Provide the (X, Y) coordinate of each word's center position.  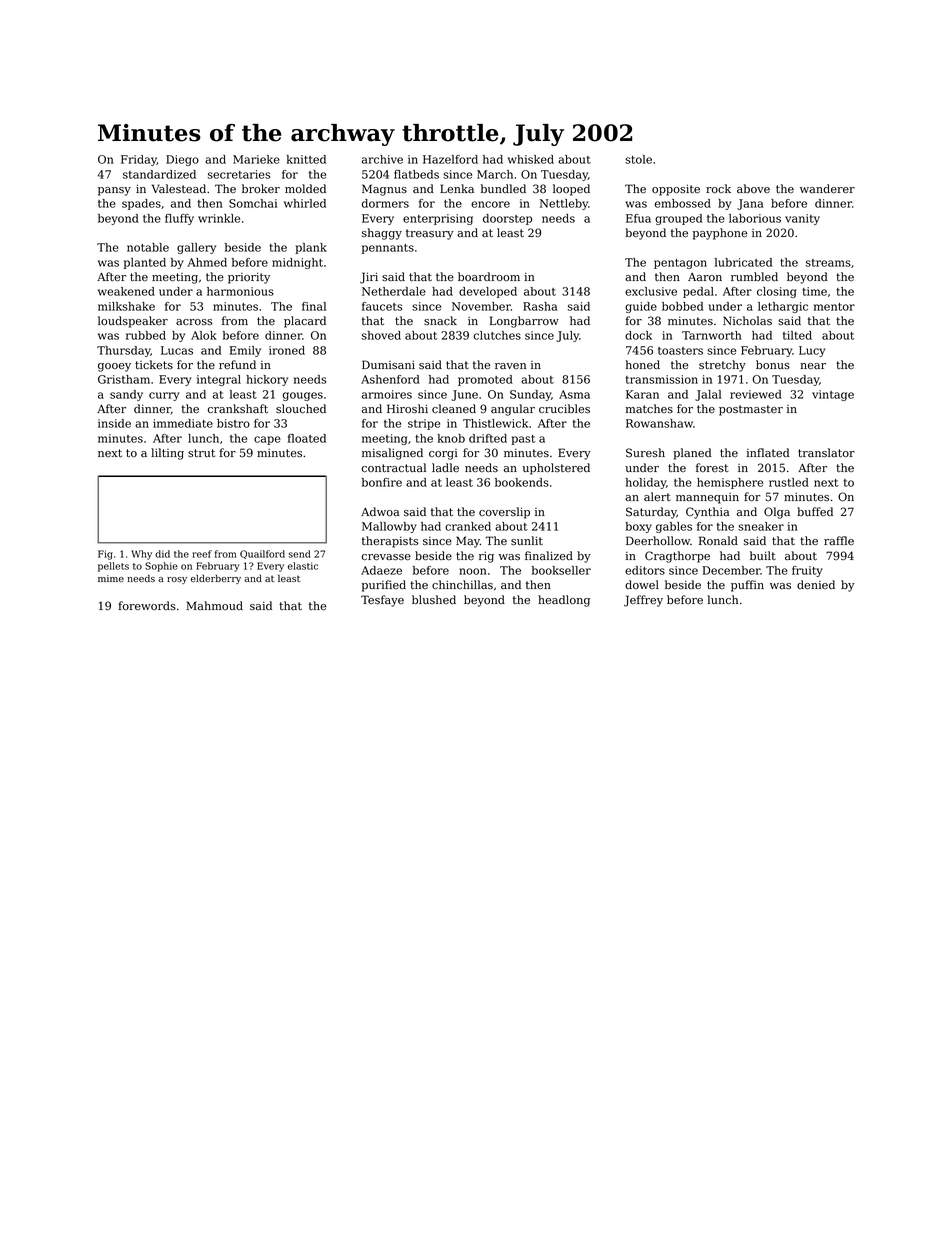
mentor (834, 307)
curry (164, 396)
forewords (147, 605)
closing (776, 292)
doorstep (507, 219)
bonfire (382, 482)
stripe (424, 424)
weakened (126, 291)
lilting (167, 454)
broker (261, 189)
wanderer (827, 188)
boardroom (489, 277)
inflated (768, 453)
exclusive (651, 291)
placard (305, 322)
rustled (789, 482)
